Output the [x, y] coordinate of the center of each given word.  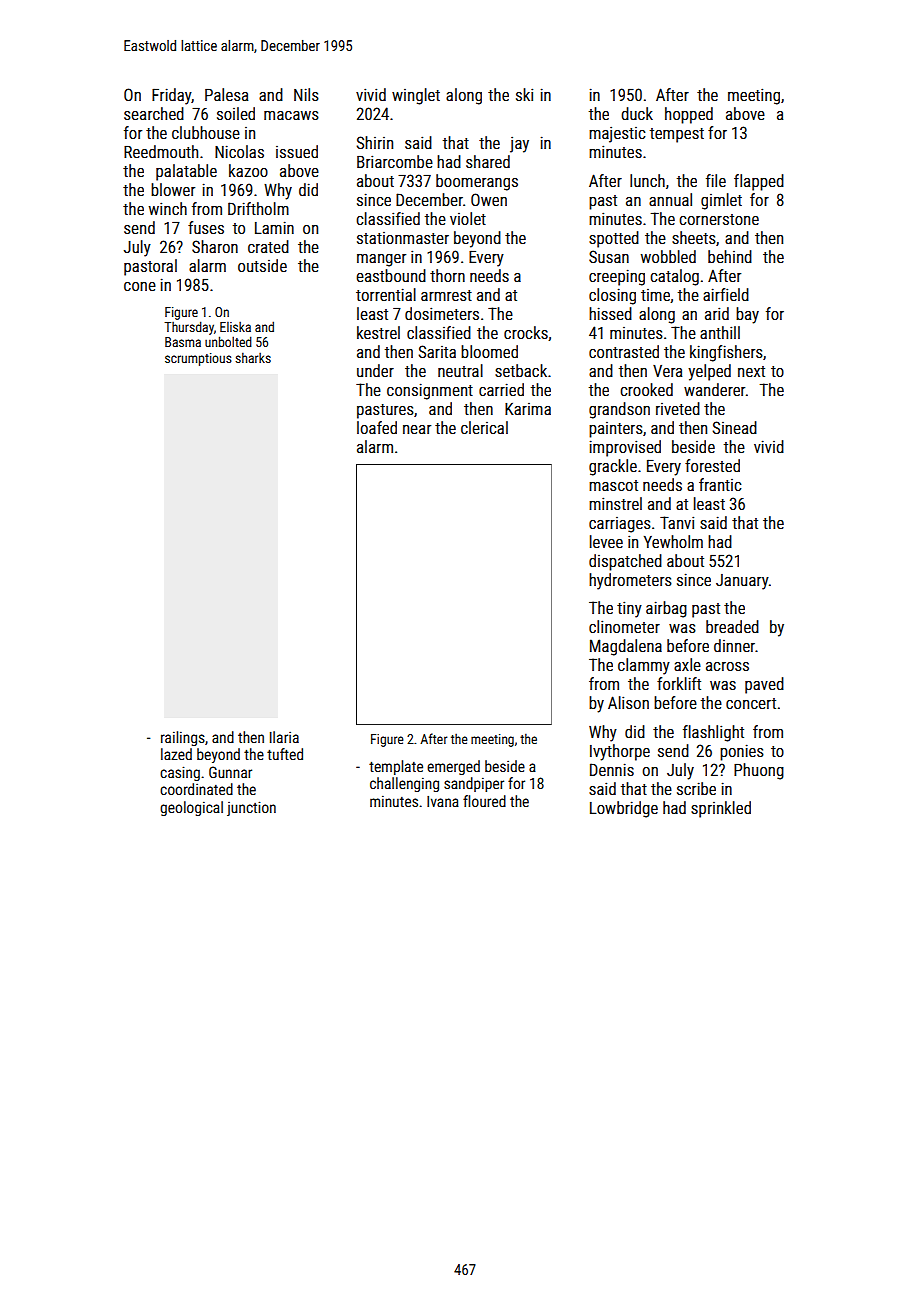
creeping [617, 277]
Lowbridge [624, 809]
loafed [377, 427]
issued [297, 151]
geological [191, 808]
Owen [489, 199]
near [417, 429]
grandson [619, 410]
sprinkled [721, 809]
